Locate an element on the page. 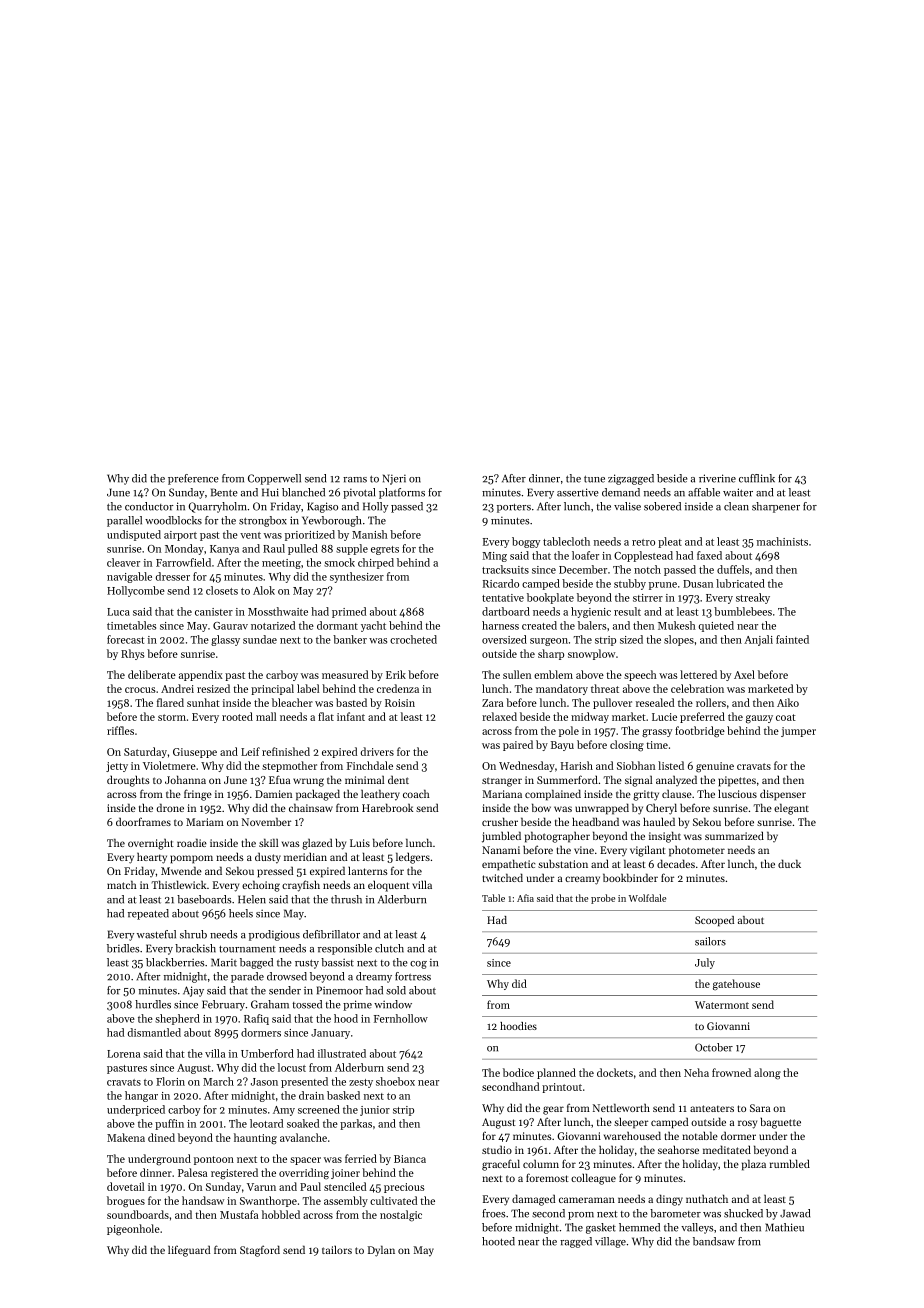 Image resolution: width=924 pixels, height=1308 pixels. crocheted is located at coordinates (413, 639).
